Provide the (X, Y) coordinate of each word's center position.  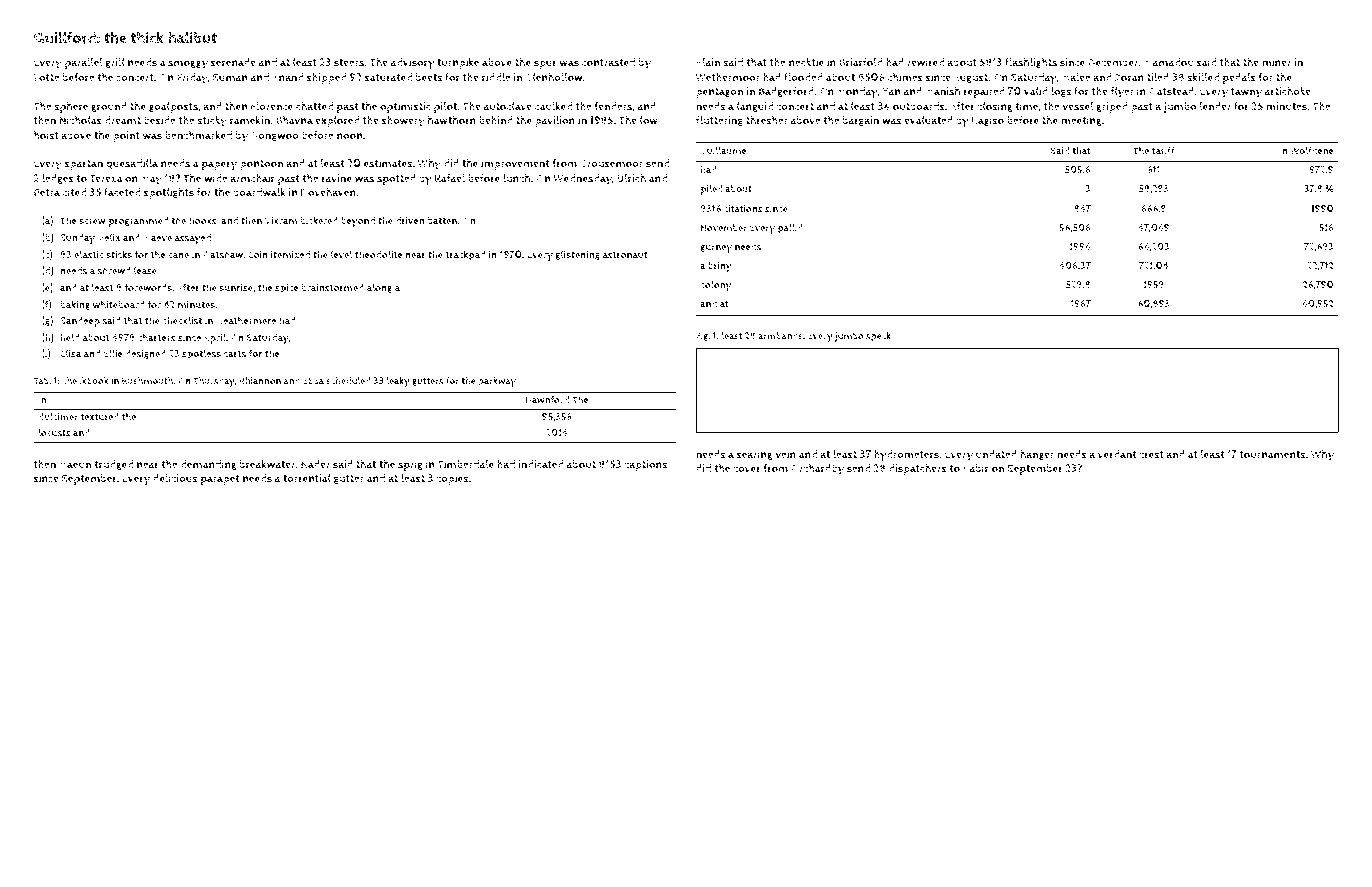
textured (100, 417)
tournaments (1272, 455)
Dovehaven (328, 192)
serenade (233, 62)
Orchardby (817, 470)
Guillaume (723, 150)
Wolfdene (1311, 150)
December (1113, 62)
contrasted (608, 62)
